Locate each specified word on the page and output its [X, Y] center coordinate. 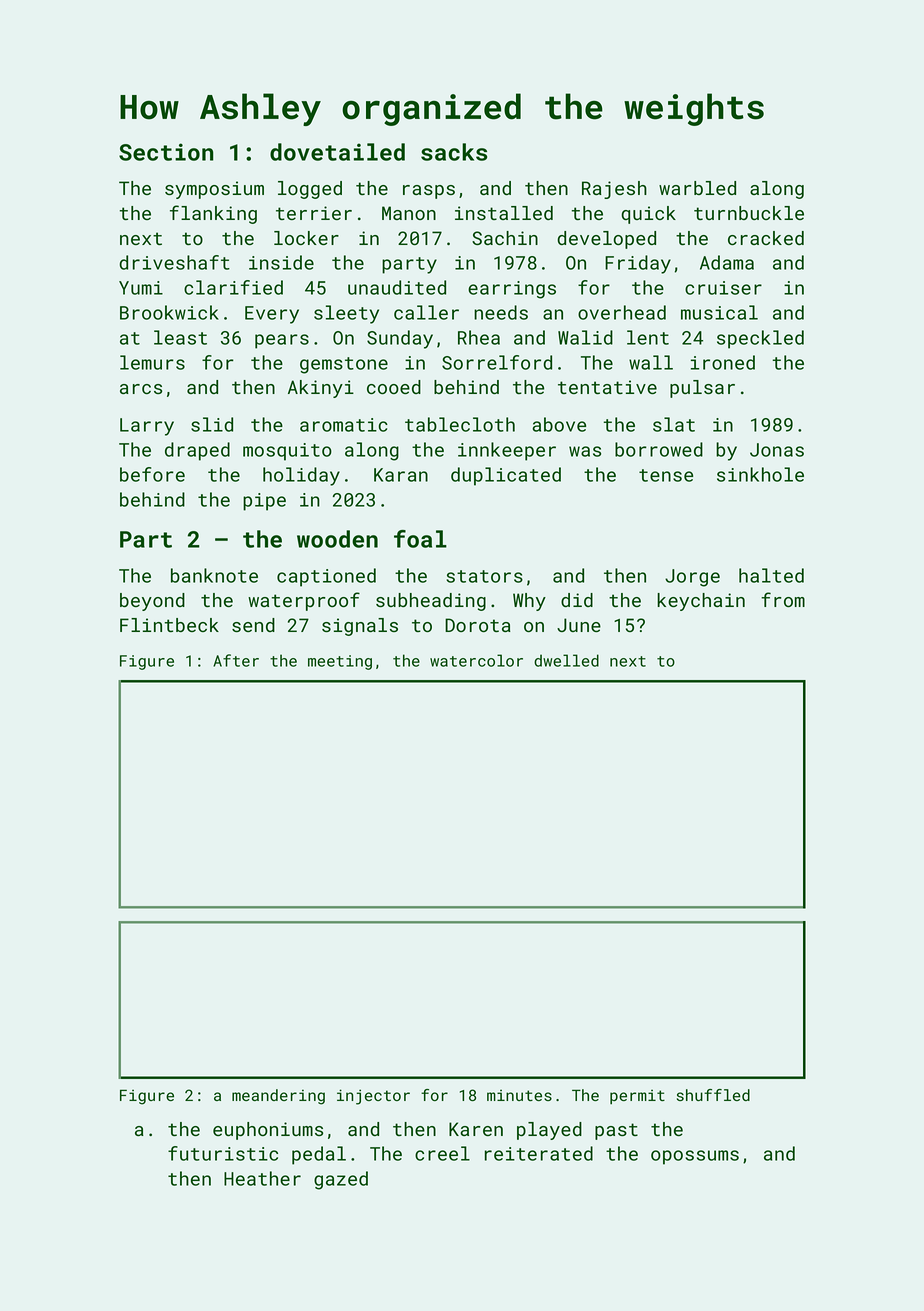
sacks [454, 152]
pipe [264, 502]
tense [666, 475]
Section [166, 152]
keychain [701, 602]
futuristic [223, 1153]
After [236, 660]
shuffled [713, 1095]
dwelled [566, 660]
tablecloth [460, 424]
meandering [278, 1097]
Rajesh [614, 190]
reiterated [539, 1153]
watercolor [476, 660]
